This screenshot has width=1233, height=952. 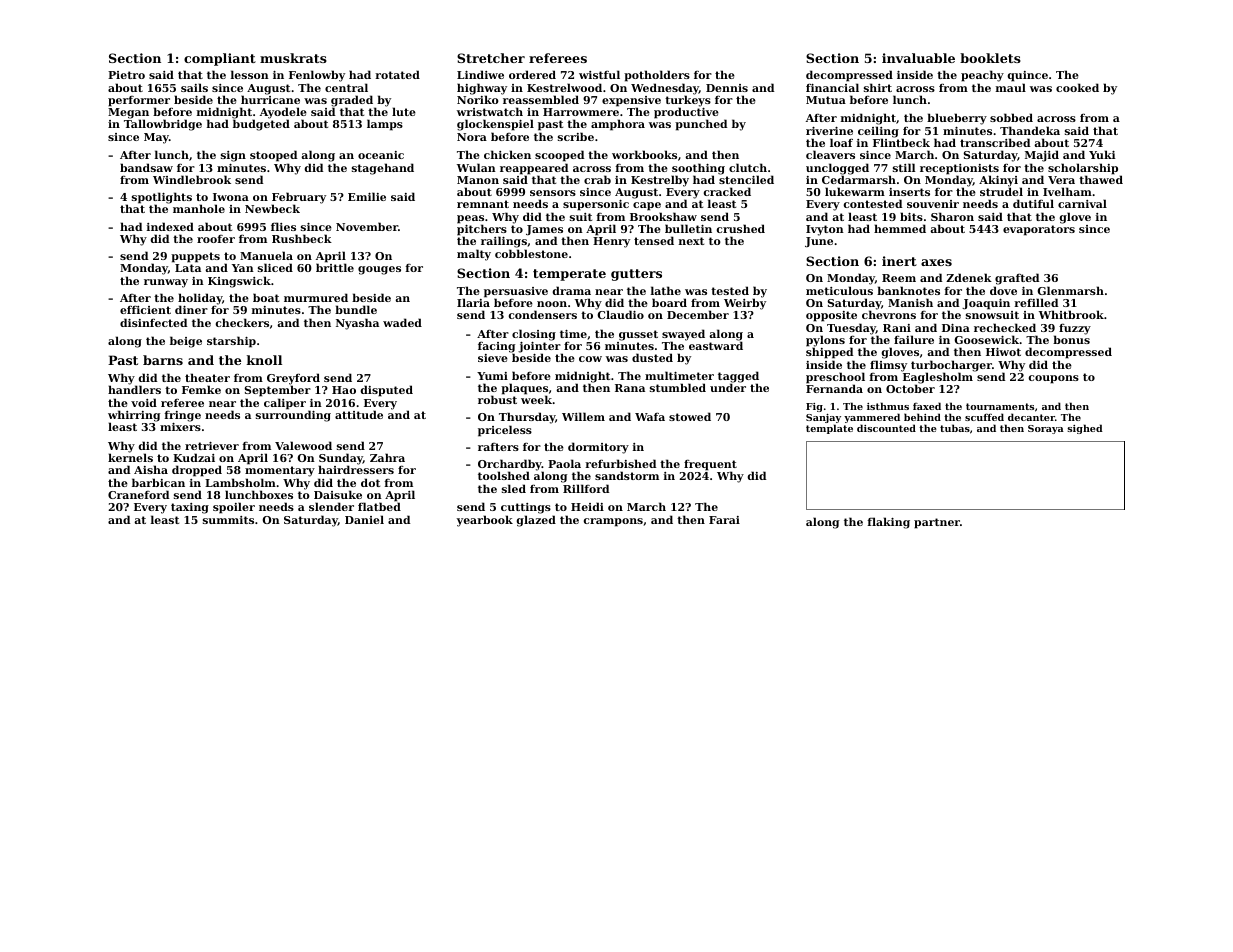 I want to click on faxed, so click(x=927, y=406).
